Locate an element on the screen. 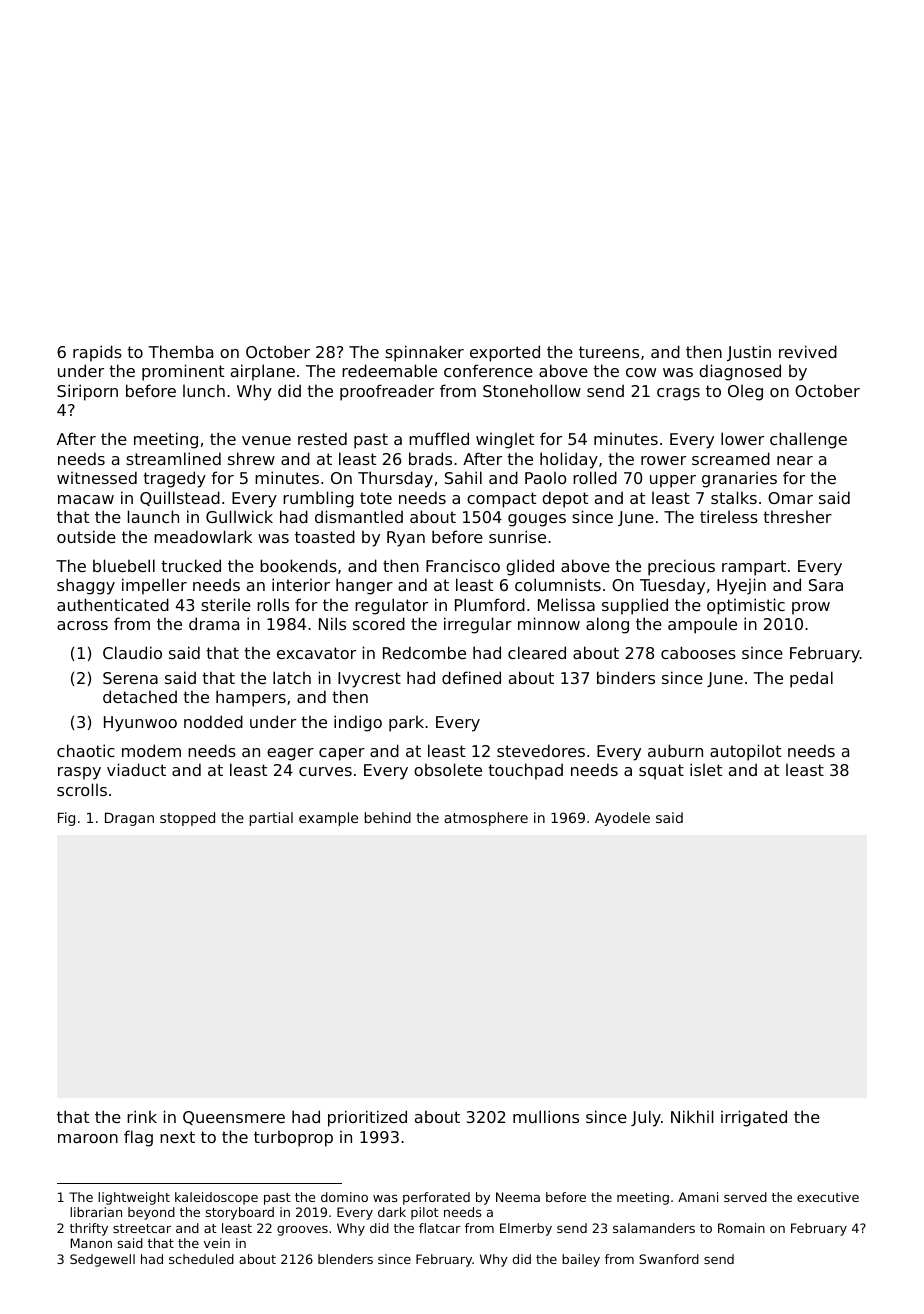 The image size is (924, 1314). salamanders is located at coordinates (654, 1228).
